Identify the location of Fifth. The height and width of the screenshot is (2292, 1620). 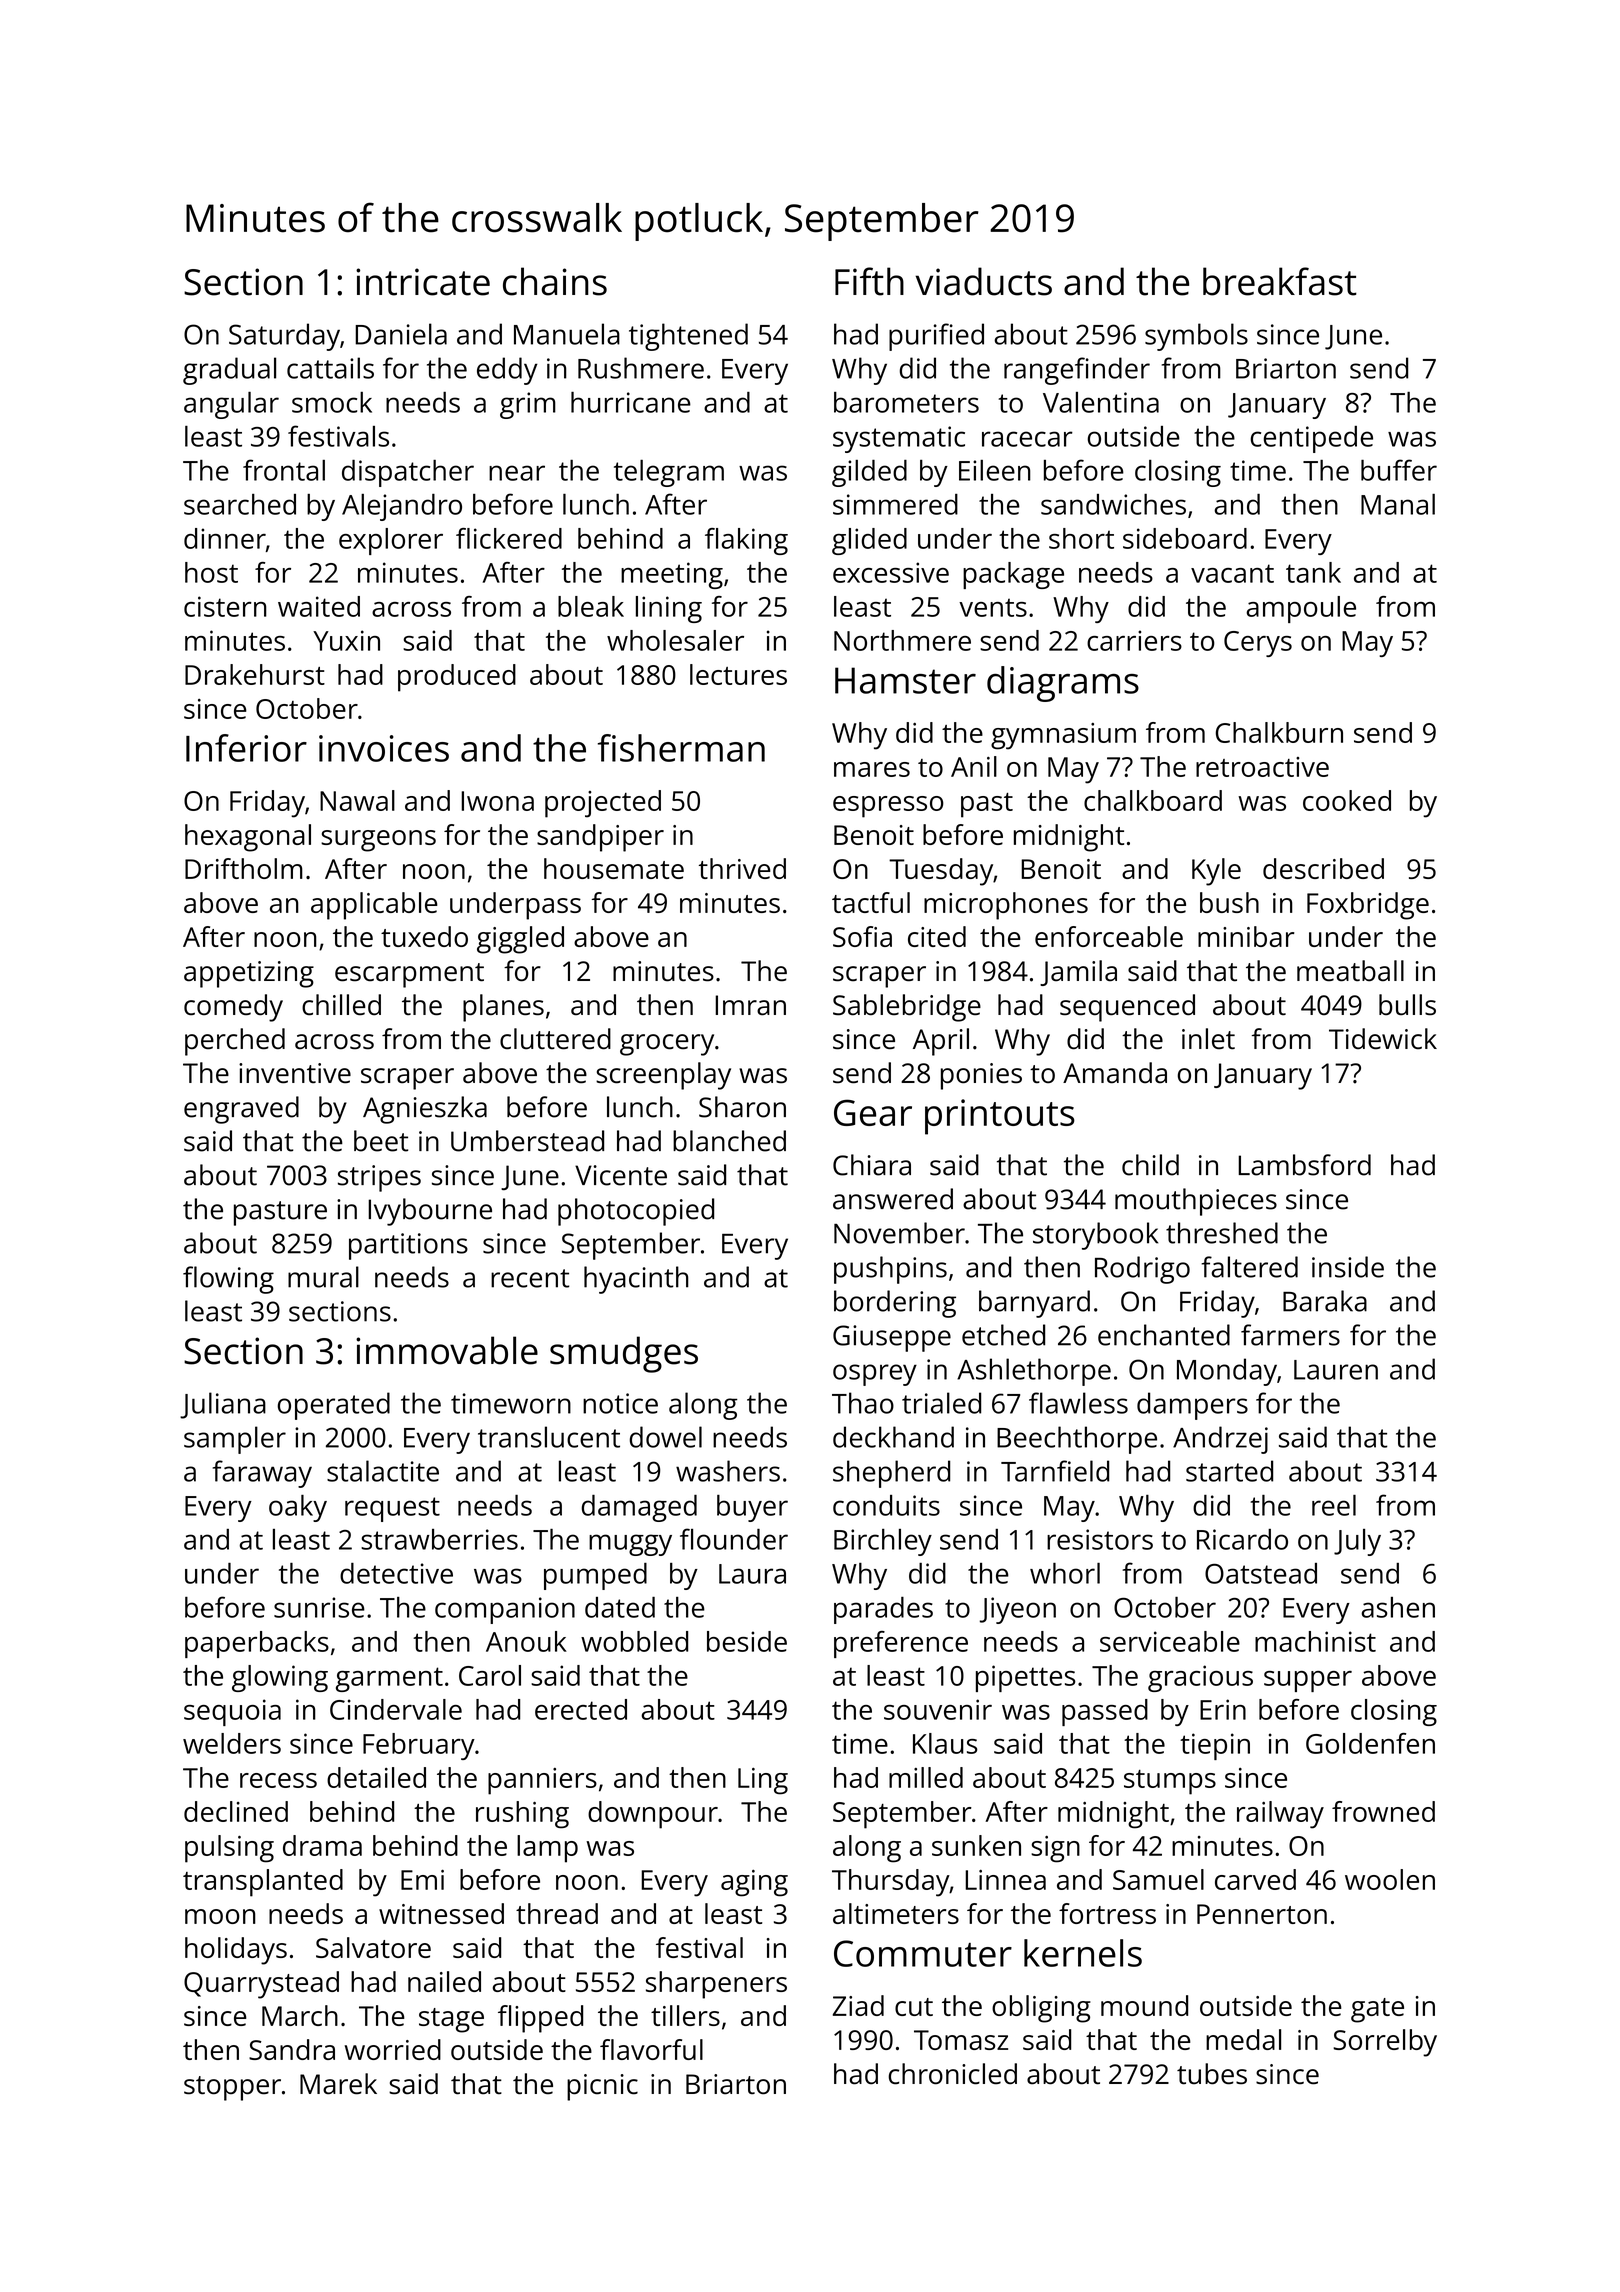
(869, 281).
